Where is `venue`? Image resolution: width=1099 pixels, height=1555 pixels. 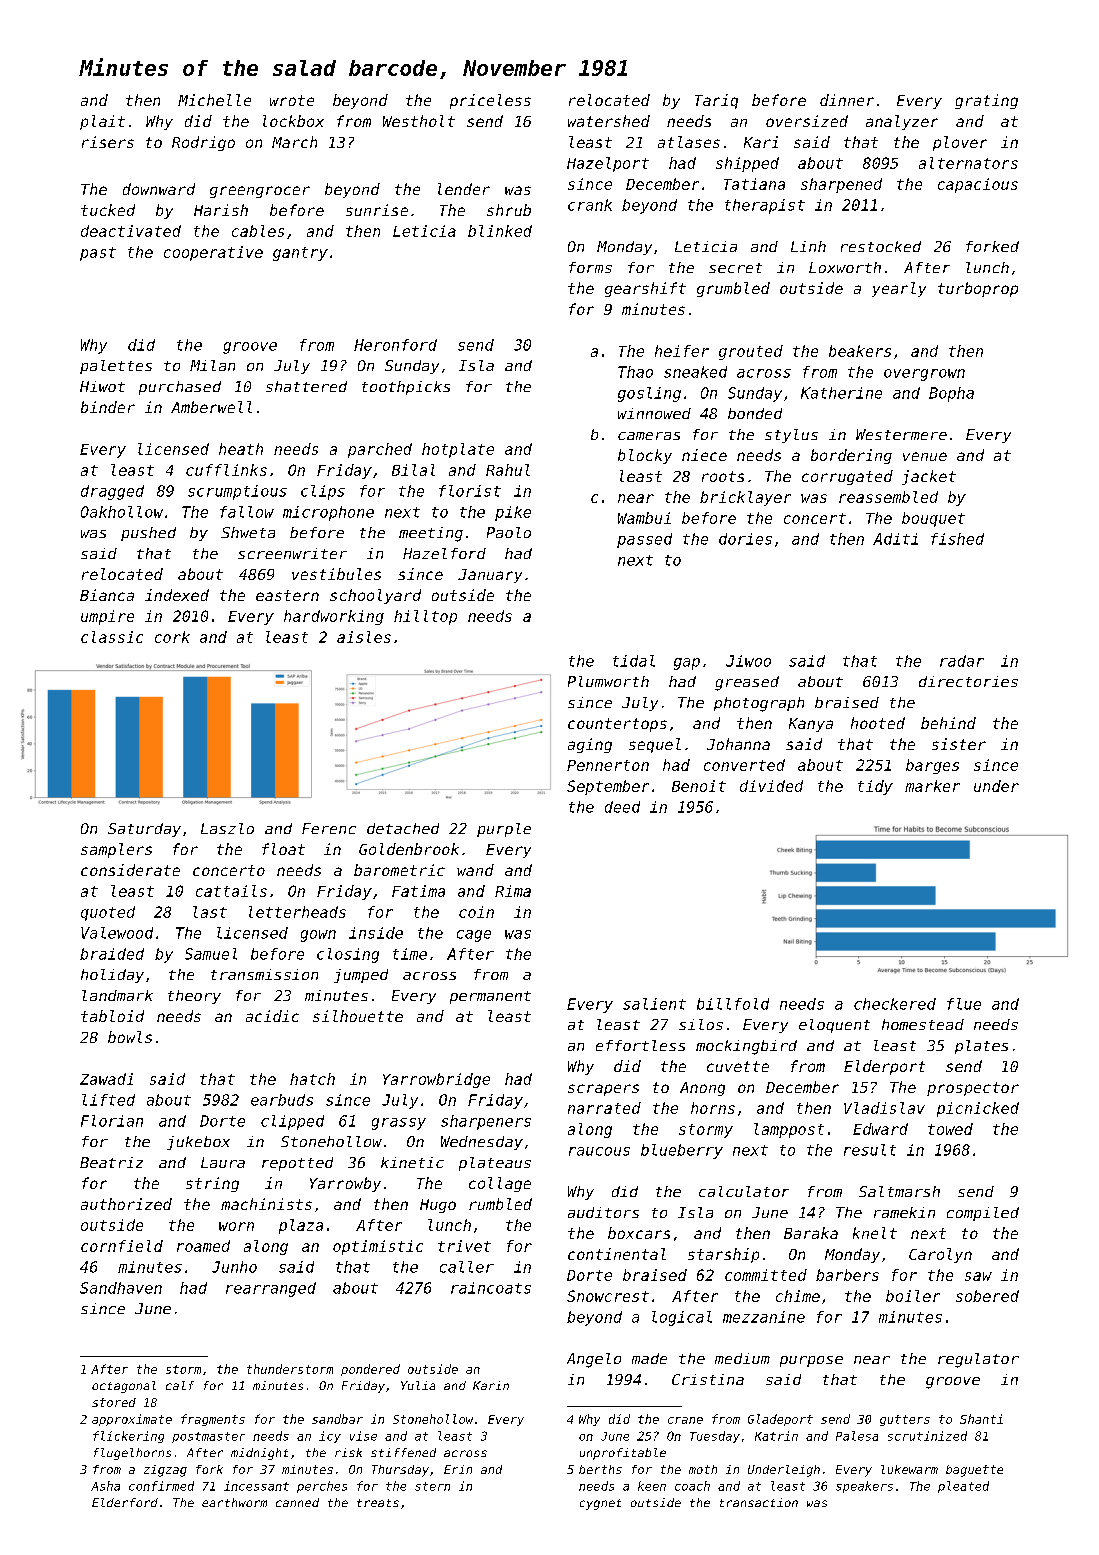 venue is located at coordinates (925, 456).
